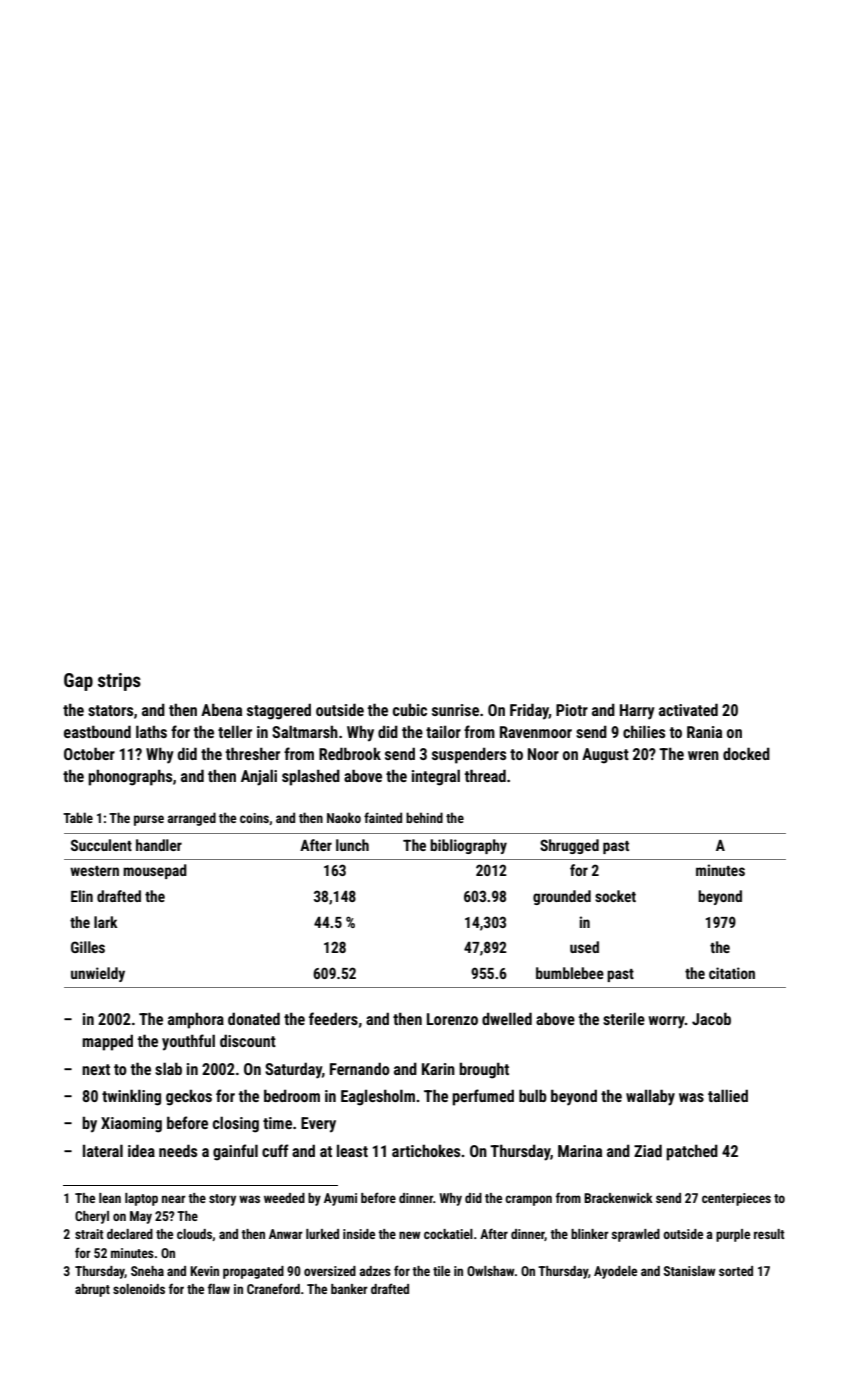 Image resolution: width=849 pixels, height=1400 pixels. I want to click on least, so click(352, 1150).
